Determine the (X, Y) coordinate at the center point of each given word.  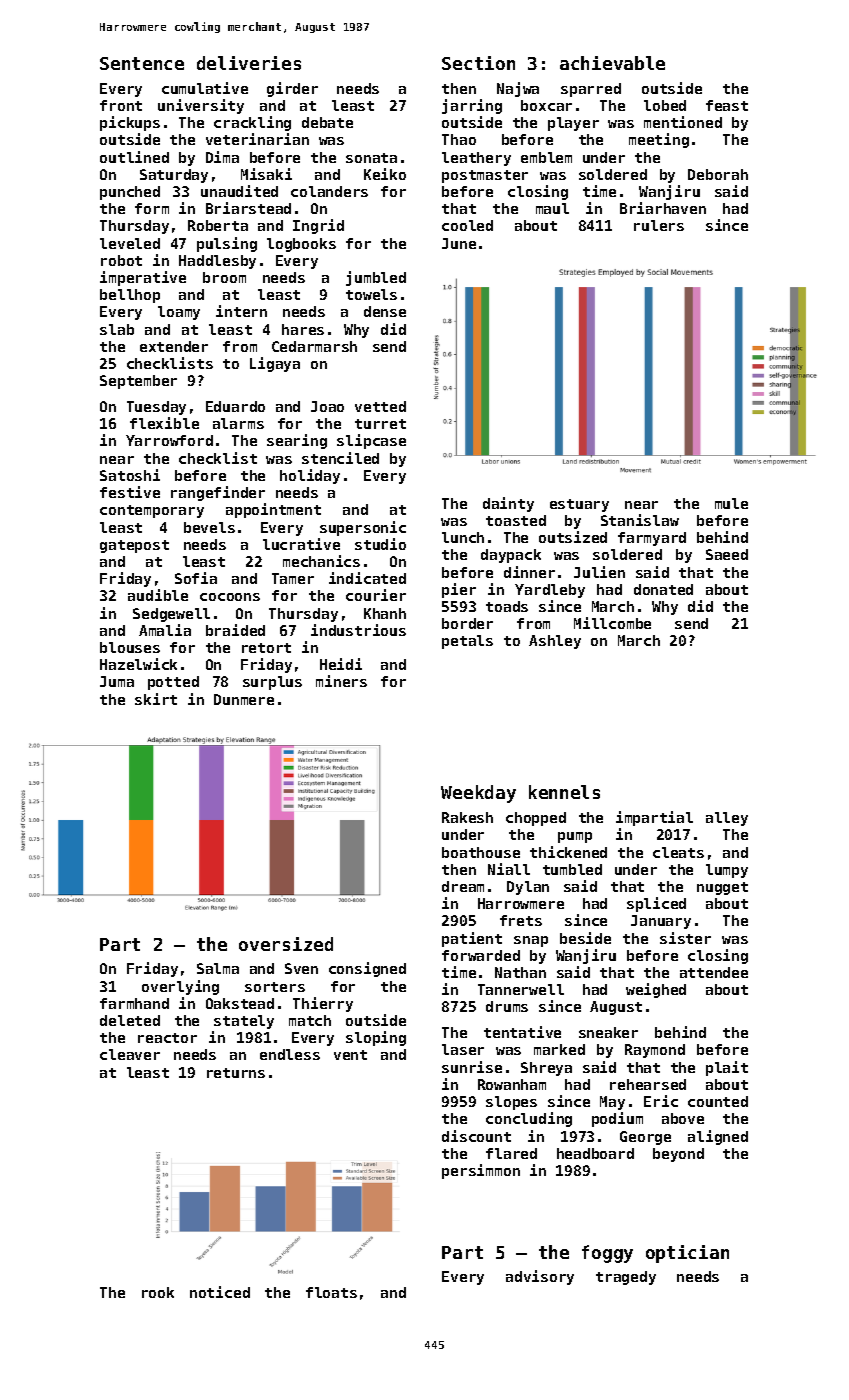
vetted (380, 406)
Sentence (142, 63)
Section (478, 63)
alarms (238, 423)
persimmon (481, 1171)
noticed (220, 1292)
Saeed (727, 554)
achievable (612, 63)
